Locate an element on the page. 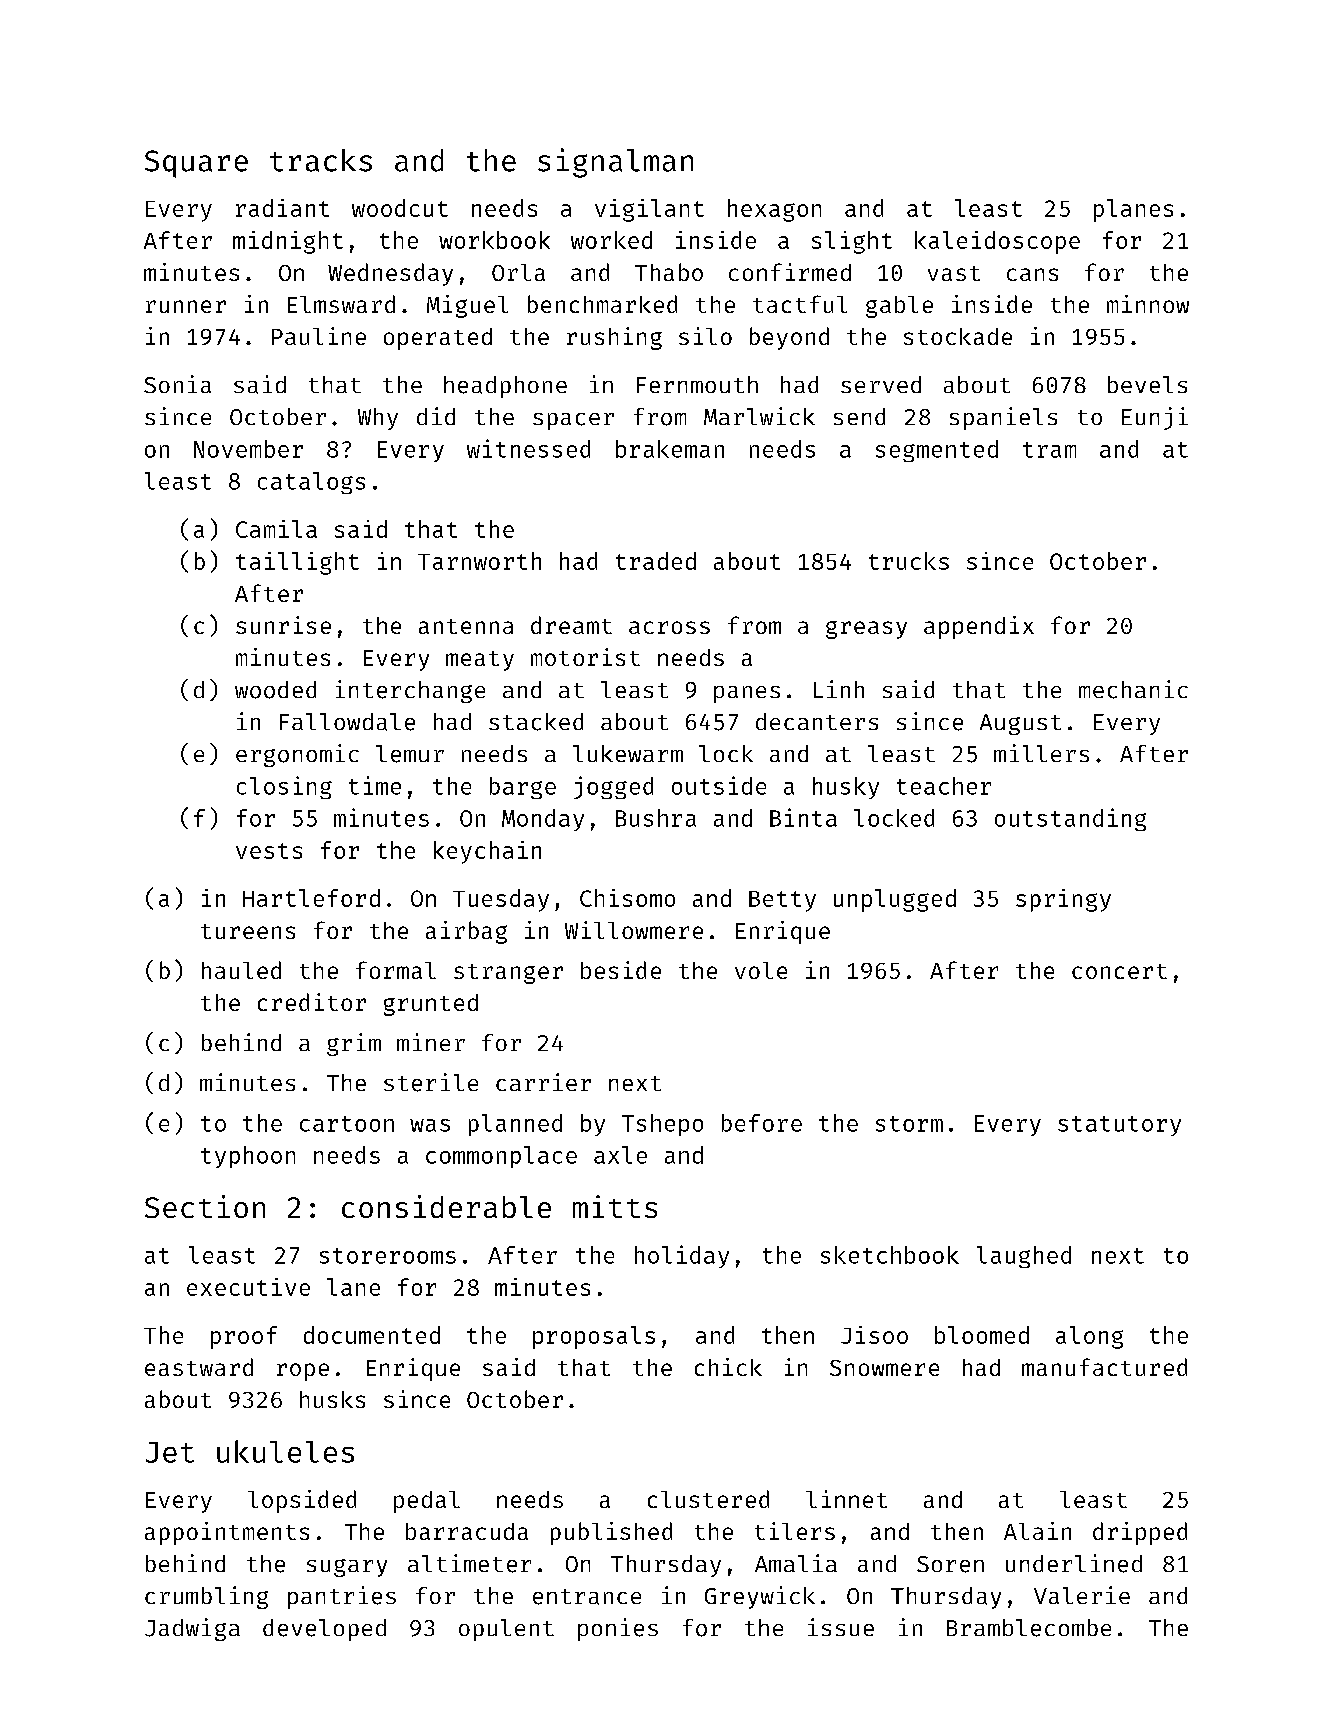 The image size is (1333, 1726). pedal is located at coordinates (427, 1502).
